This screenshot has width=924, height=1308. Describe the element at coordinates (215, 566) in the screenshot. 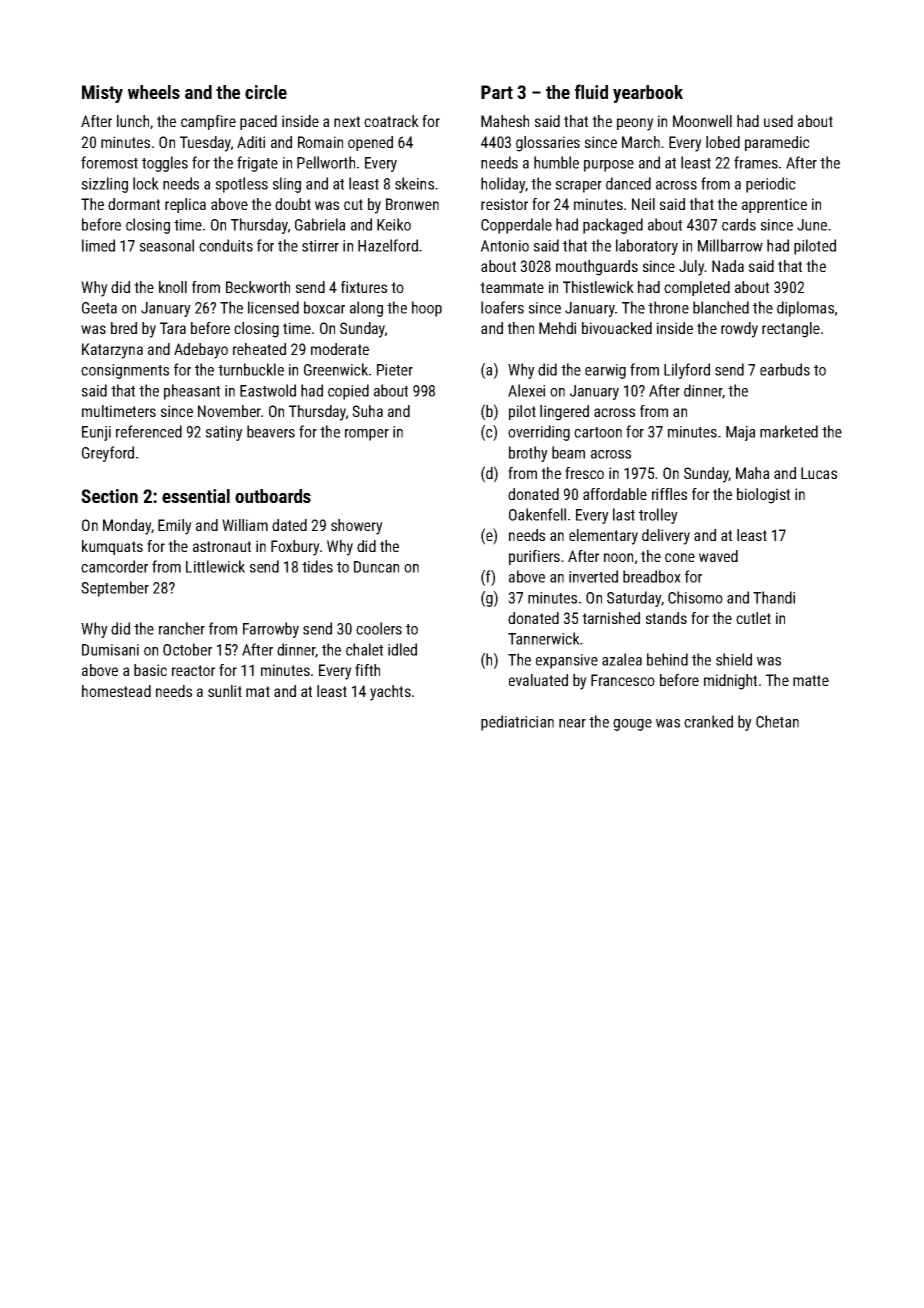

I see `Littlewick` at that location.
